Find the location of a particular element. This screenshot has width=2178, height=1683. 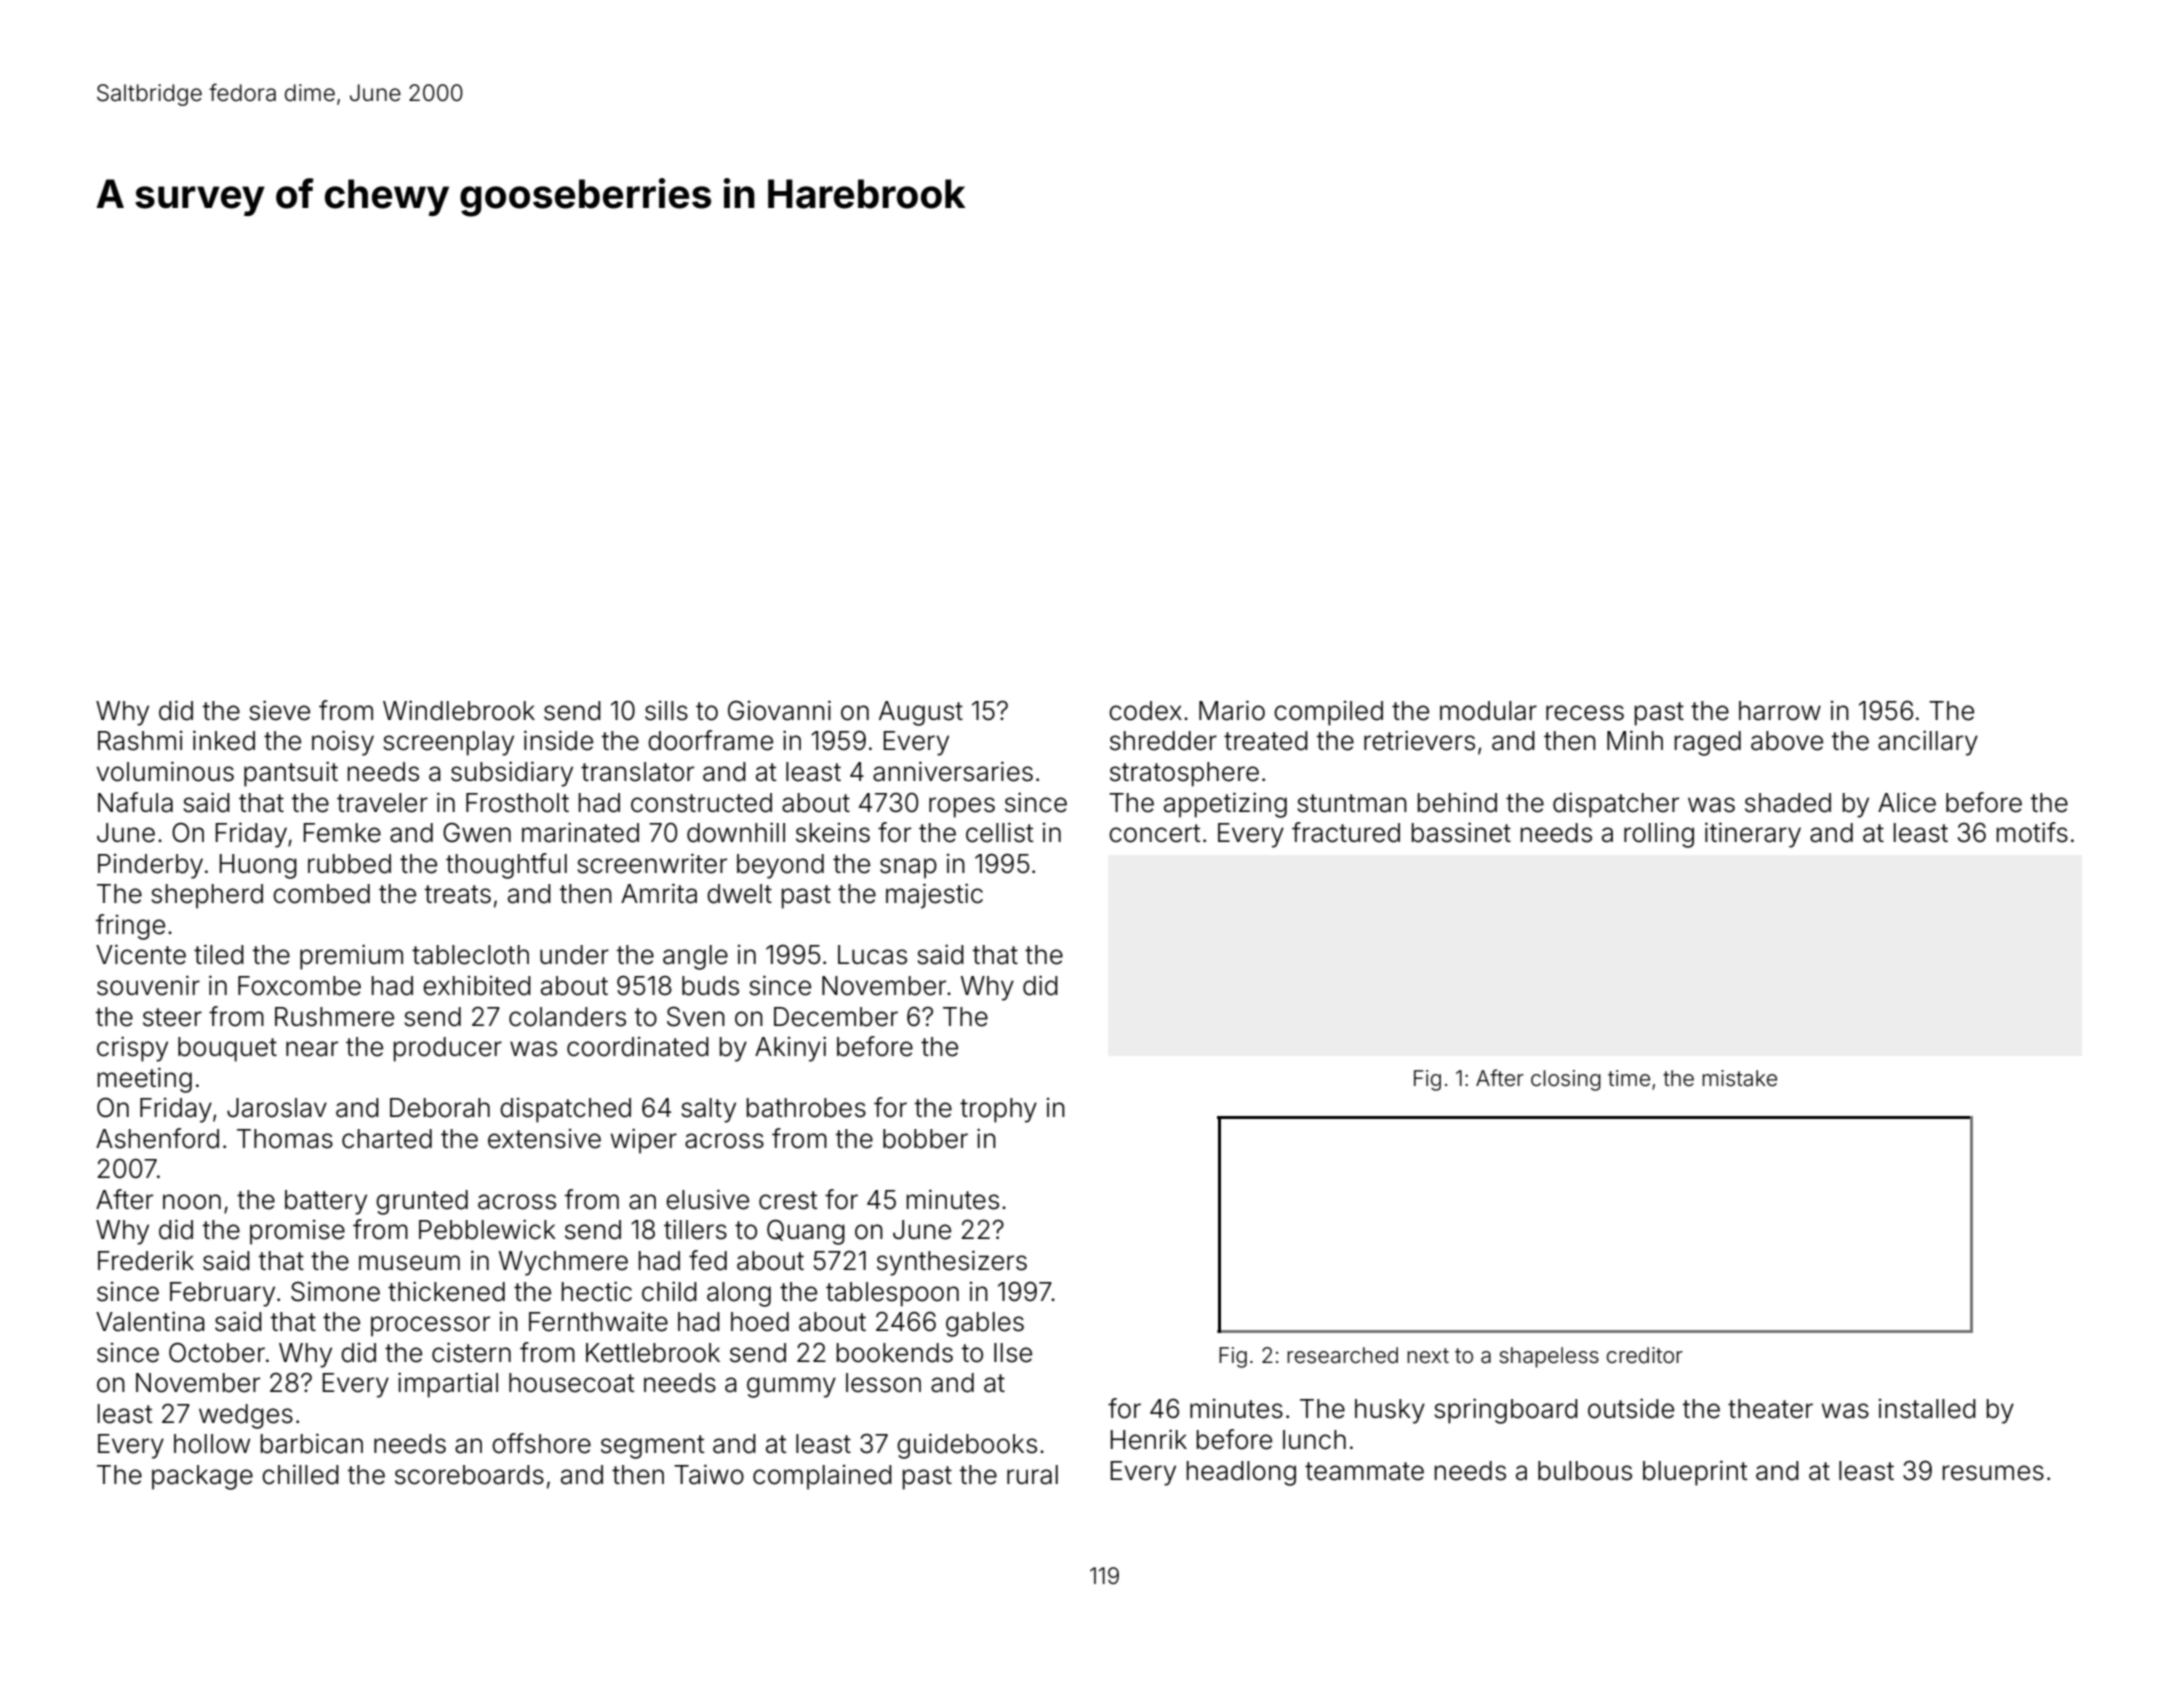

colanders is located at coordinates (567, 1017).
